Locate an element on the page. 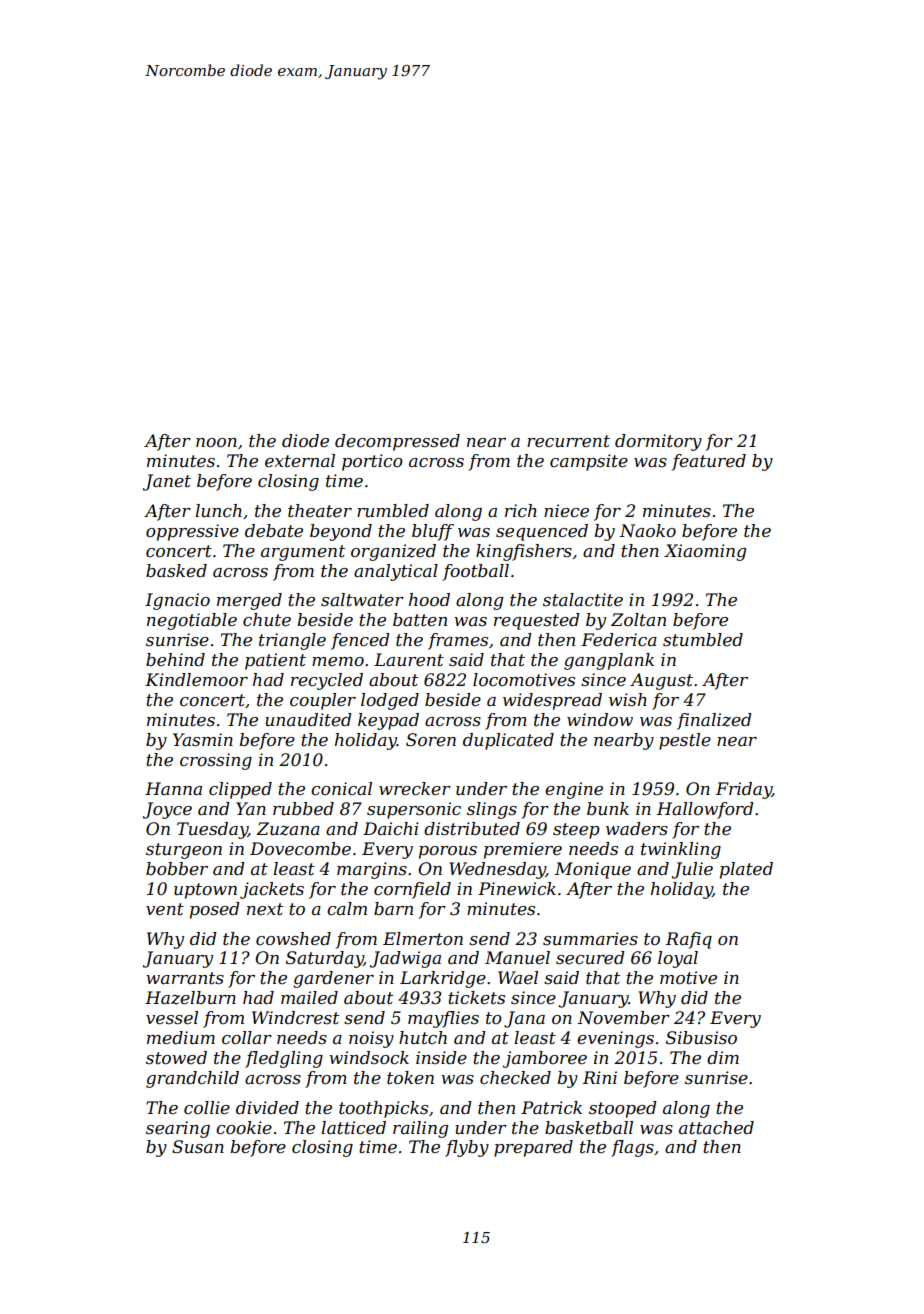  loyal is located at coordinates (678, 959).
